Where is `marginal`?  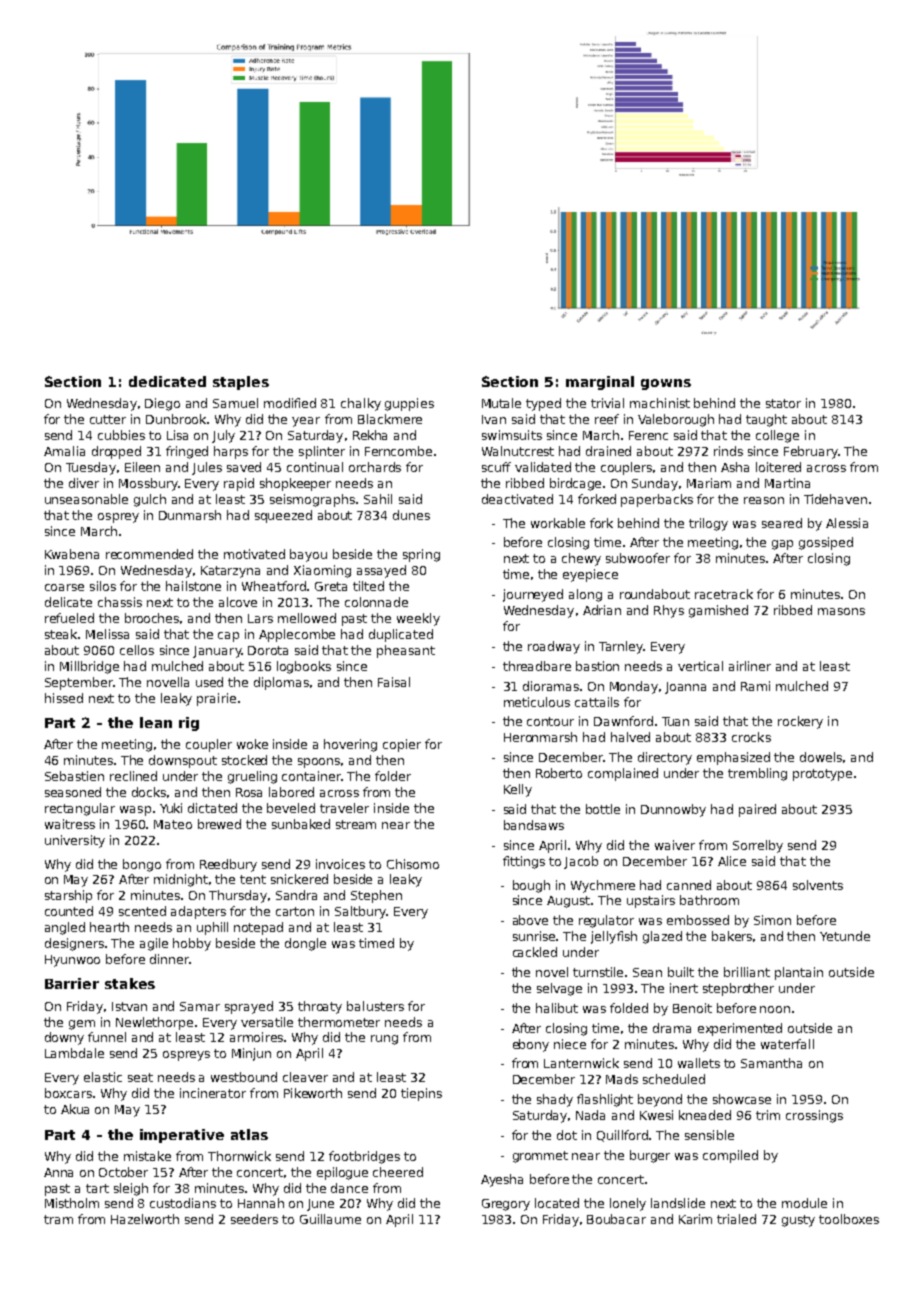
marginal is located at coordinates (600, 383).
